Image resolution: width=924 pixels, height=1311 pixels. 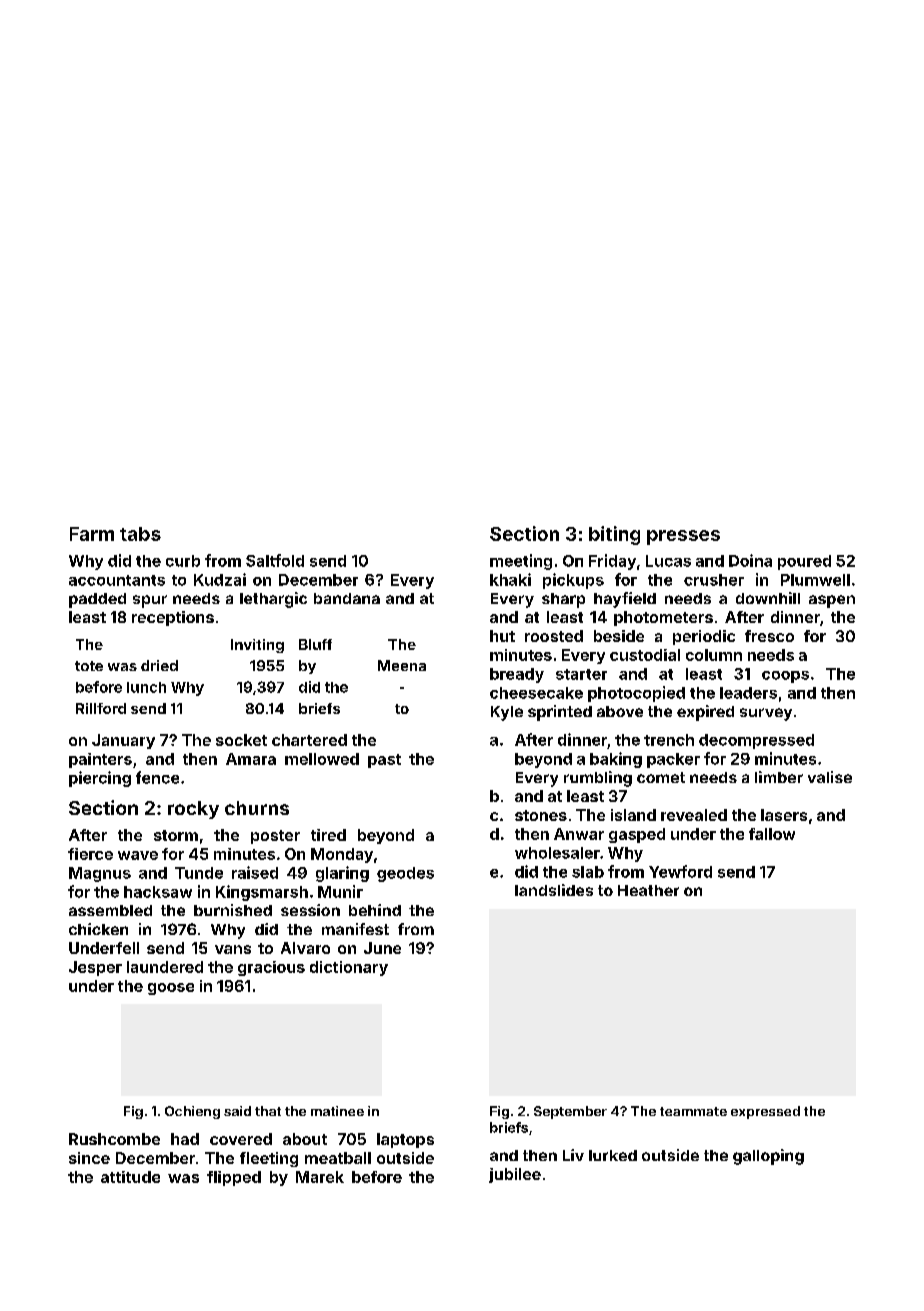 I want to click on fallow, so click(x=772, y=834).
